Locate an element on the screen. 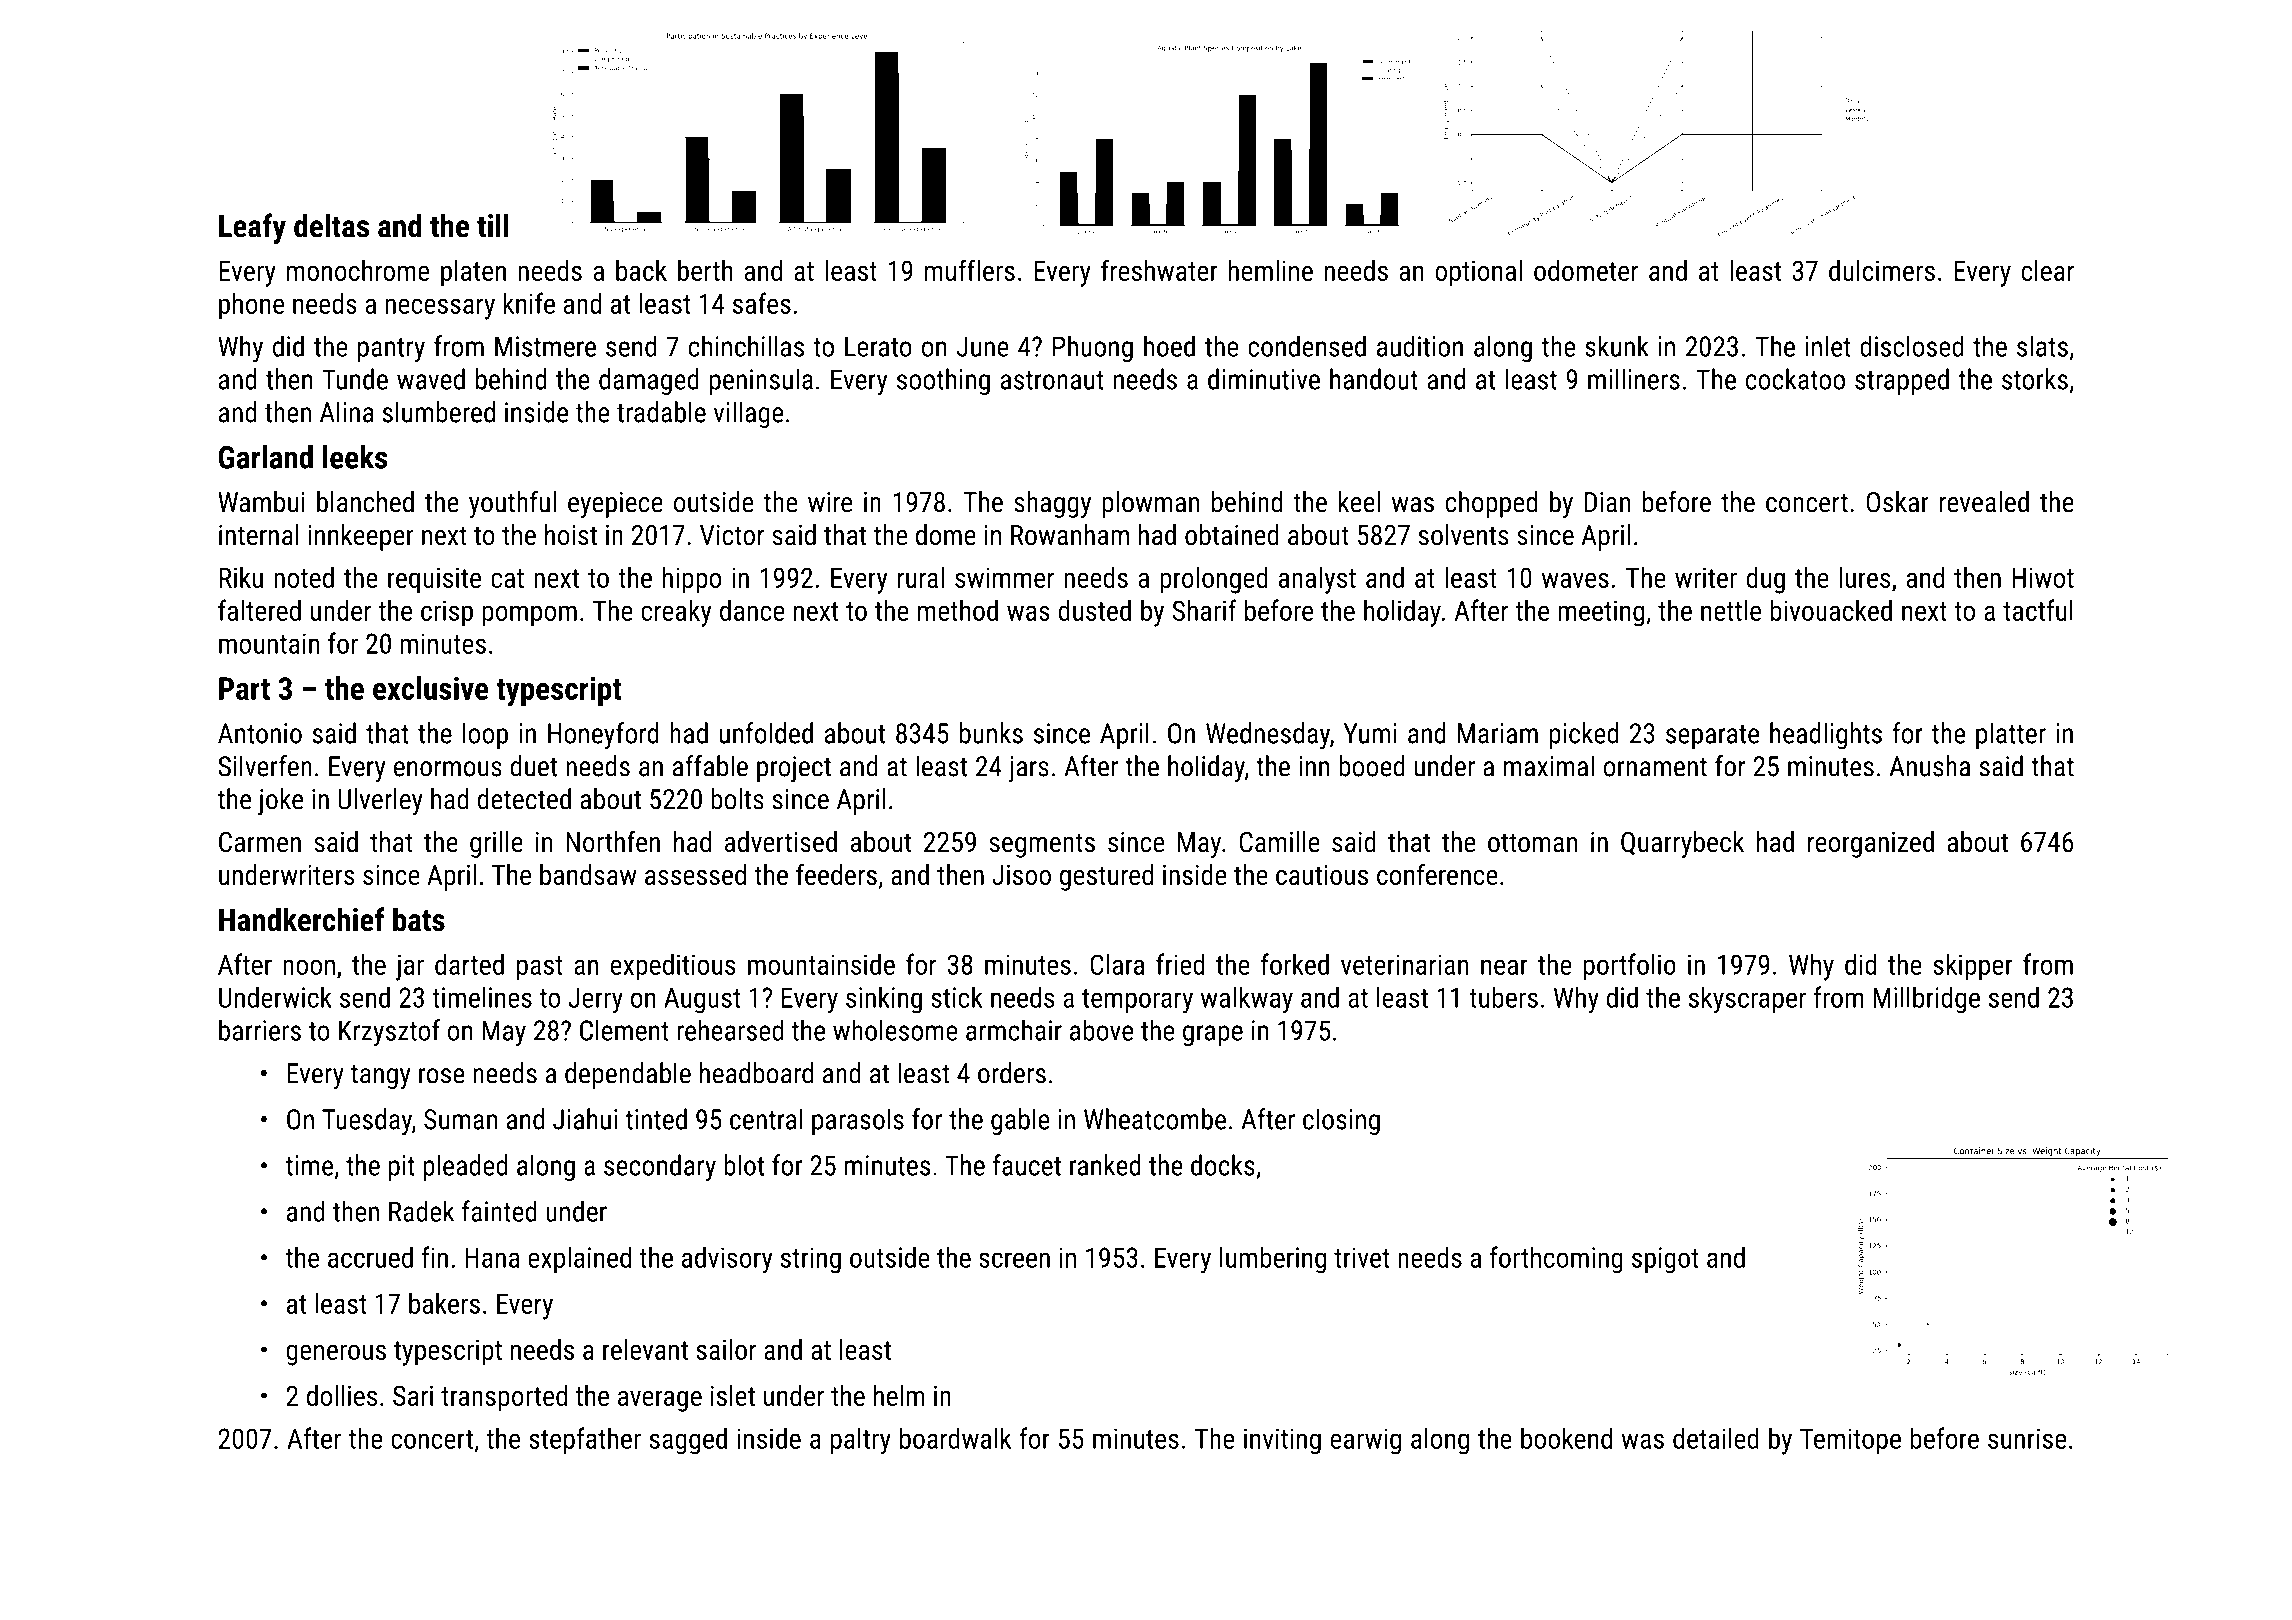 The width and height of the screenshot is (2292, 1620). forked is located at coordinates (1295, 964).
